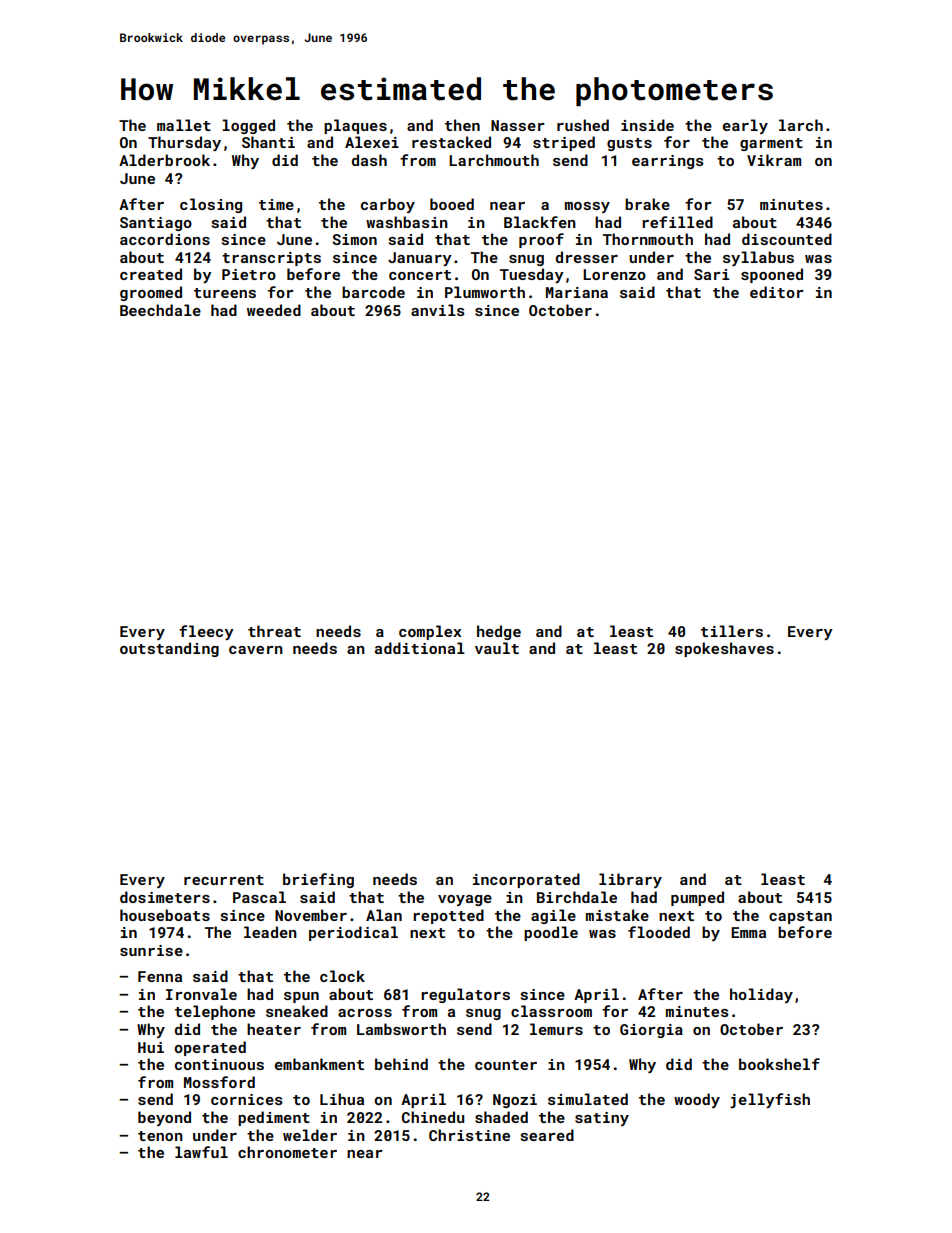  Describe the element at coordinates (630, 880) in the screenshot. I see `library` at that location.
